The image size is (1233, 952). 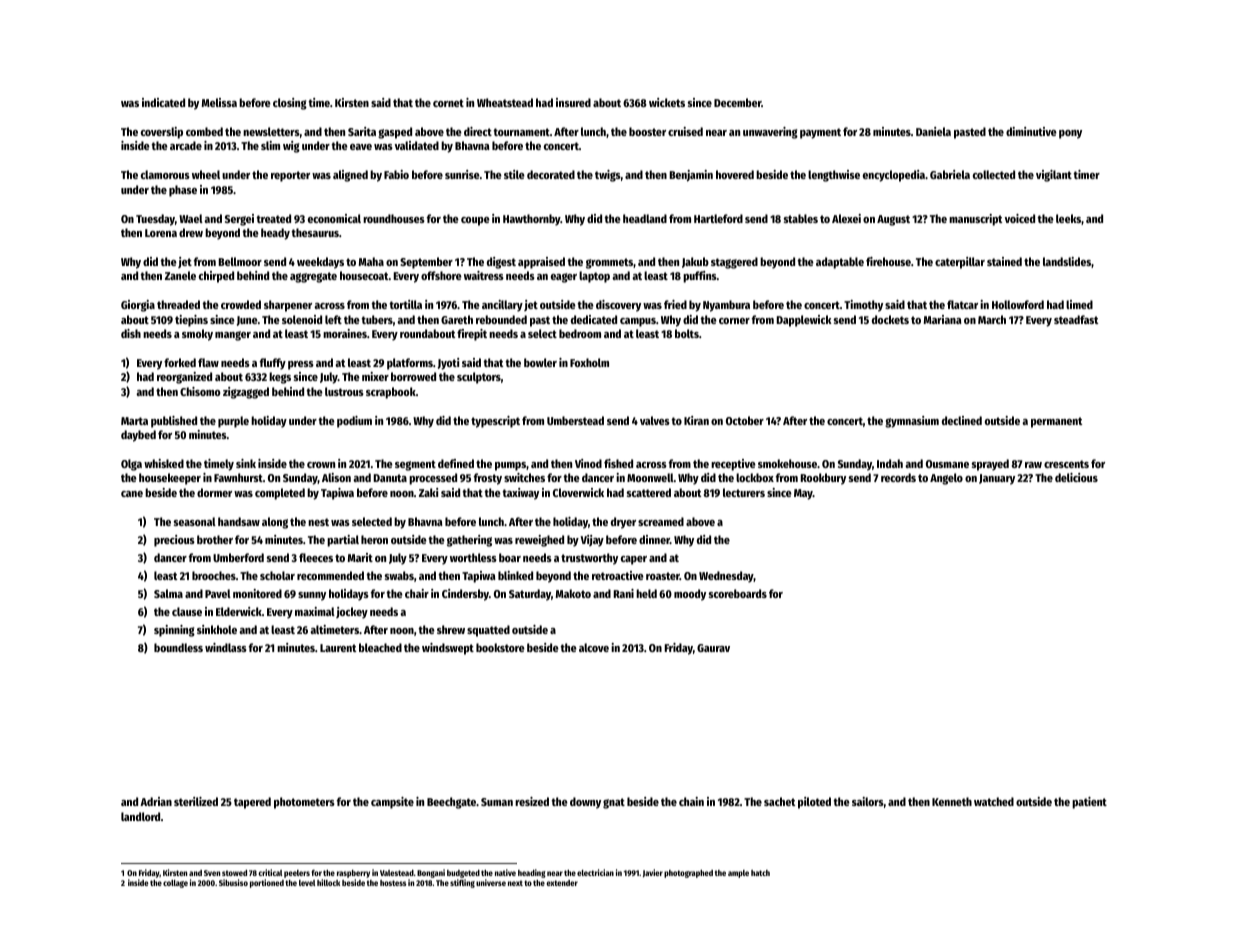 I want to click on Hartleford, so click(x=718, y=218).
